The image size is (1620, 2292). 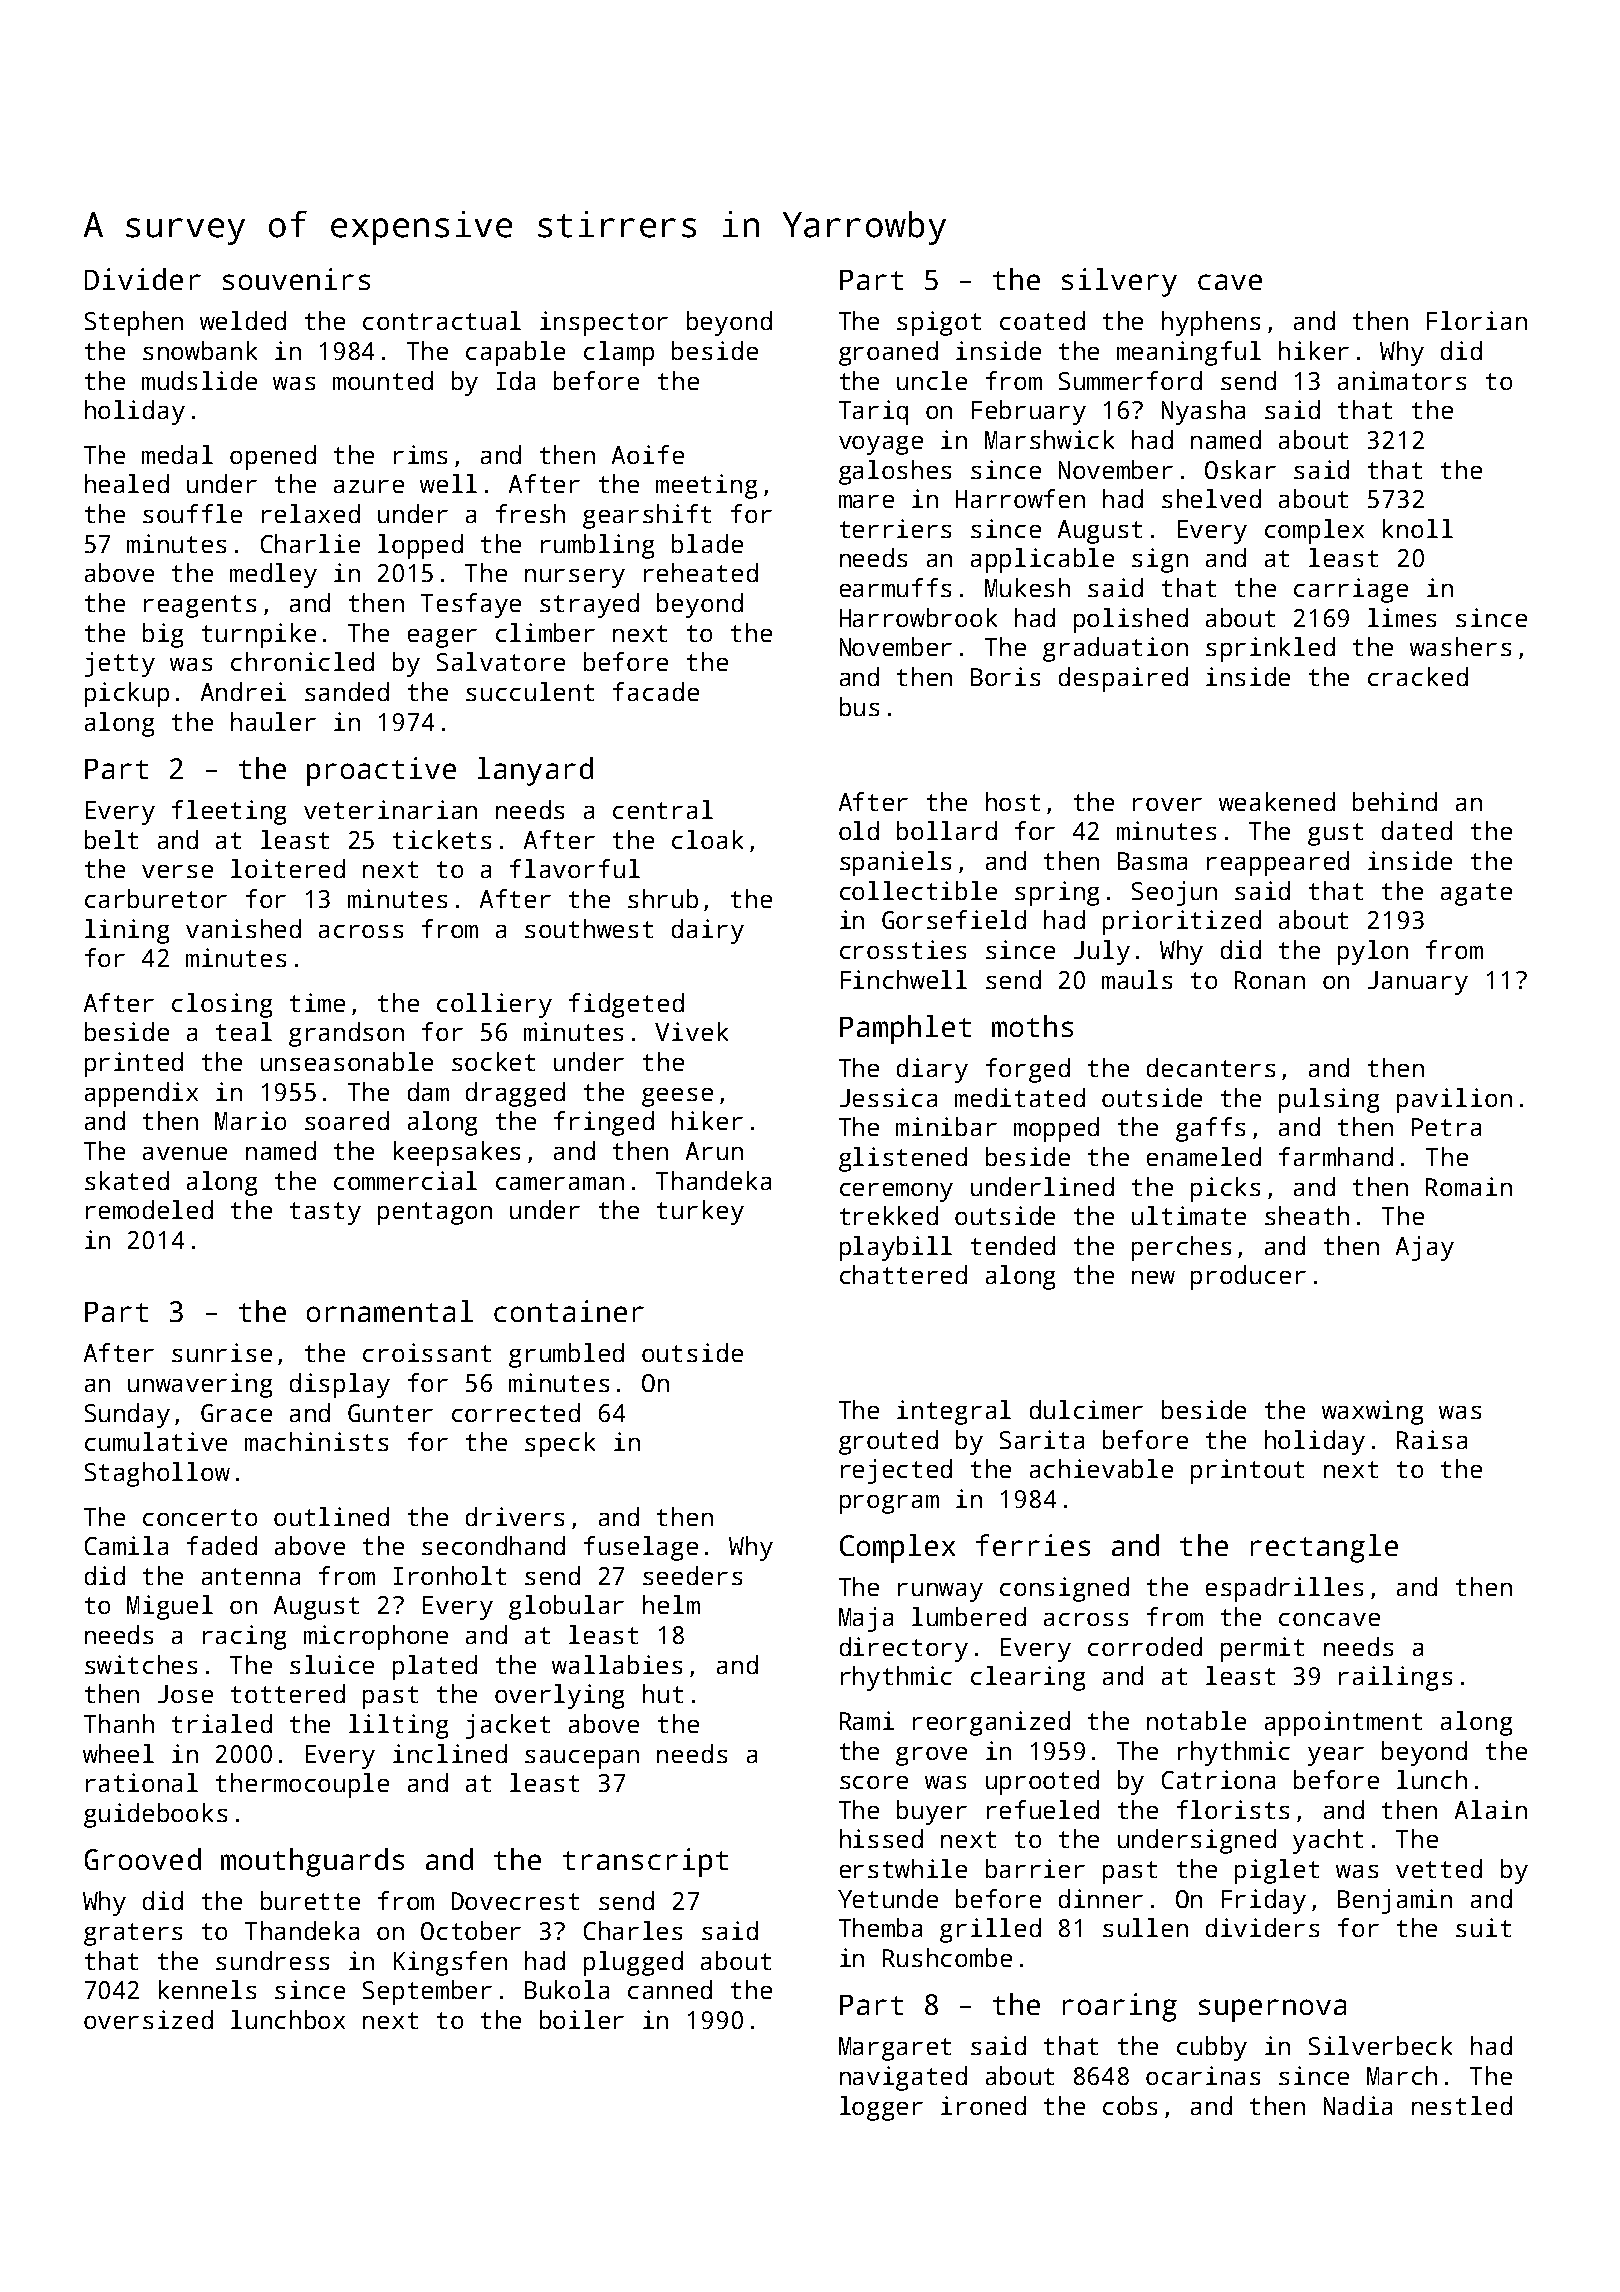 What do you see at coordinates (1119, 282) in the screenshot?
I see `silvery` at bounding box center [1119, 282].
